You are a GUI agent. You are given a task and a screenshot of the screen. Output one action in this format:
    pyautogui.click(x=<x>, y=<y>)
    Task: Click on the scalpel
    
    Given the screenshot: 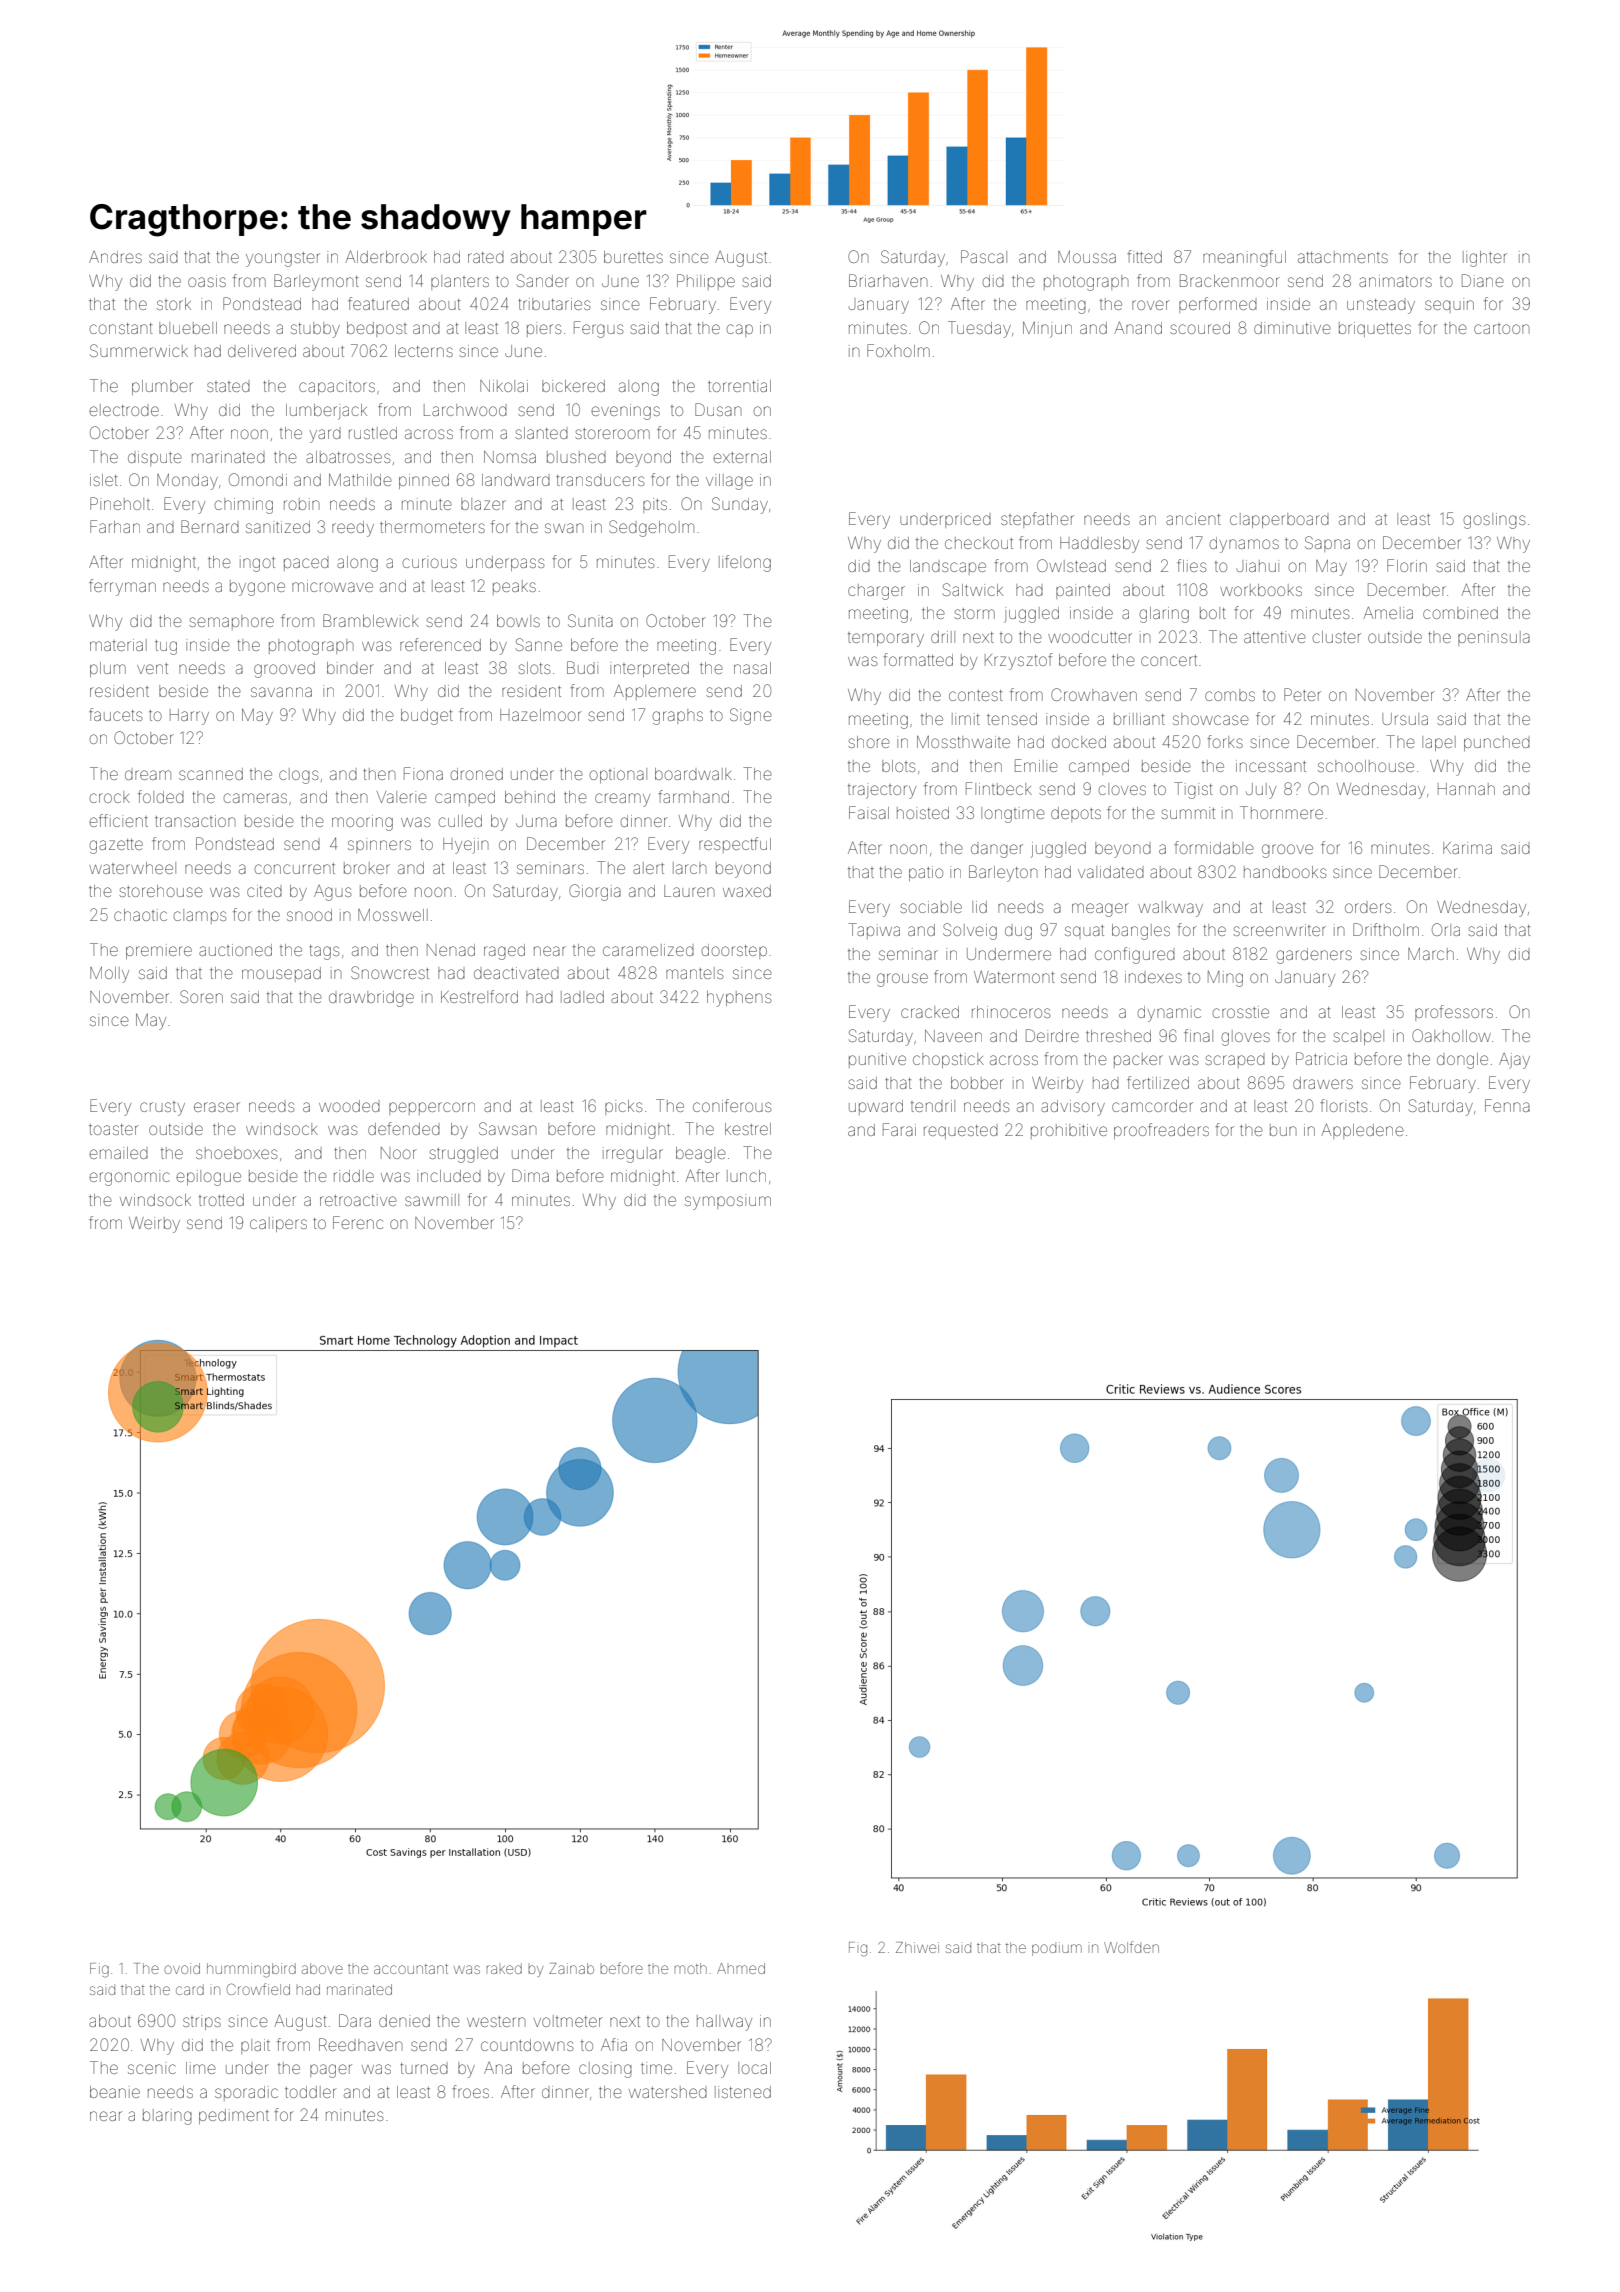 What is the action you would take?
    pyautogui.click(x=1358, y=1037)
